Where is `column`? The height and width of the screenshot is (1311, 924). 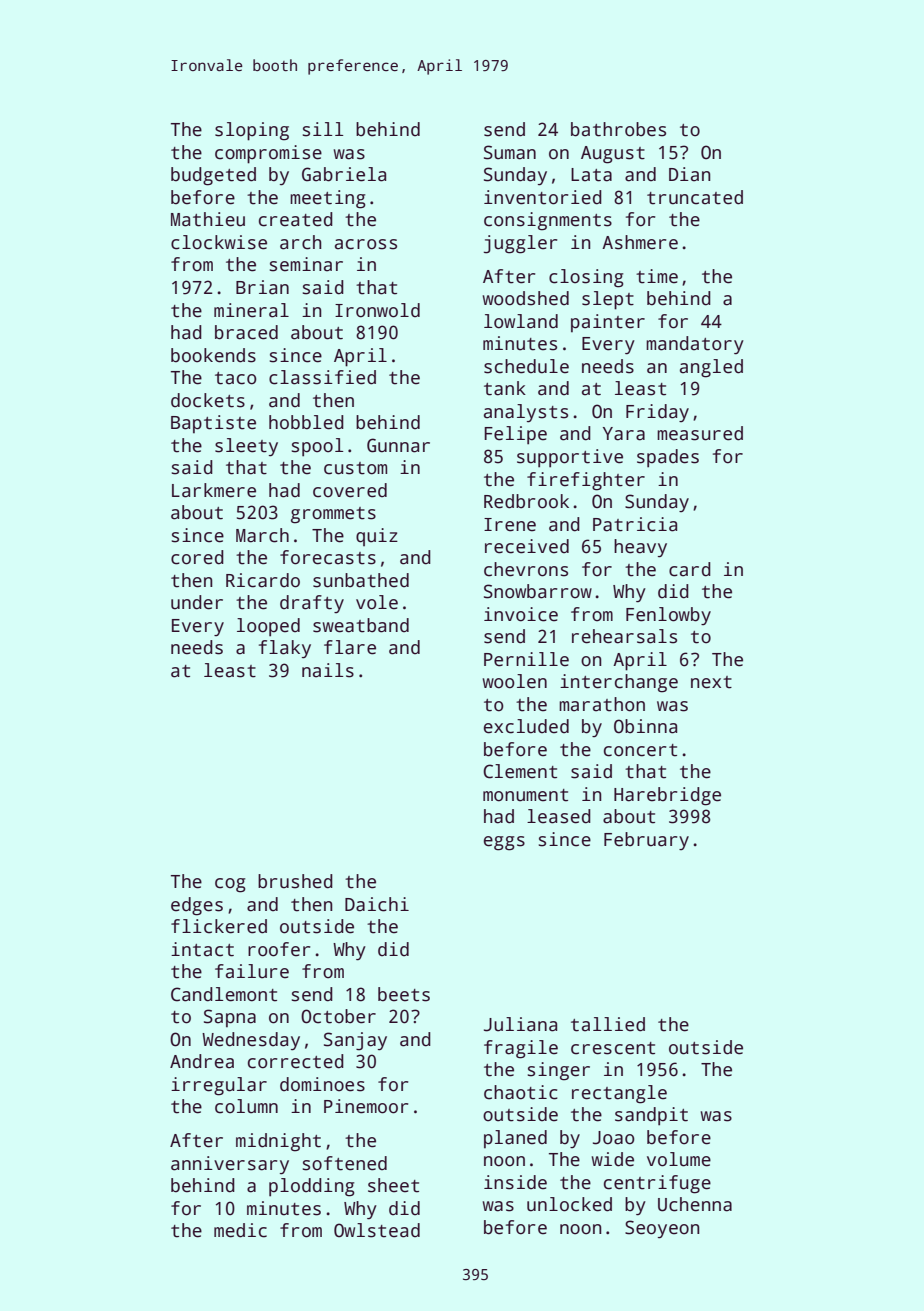 column is located at coordinates (246, 1106).
